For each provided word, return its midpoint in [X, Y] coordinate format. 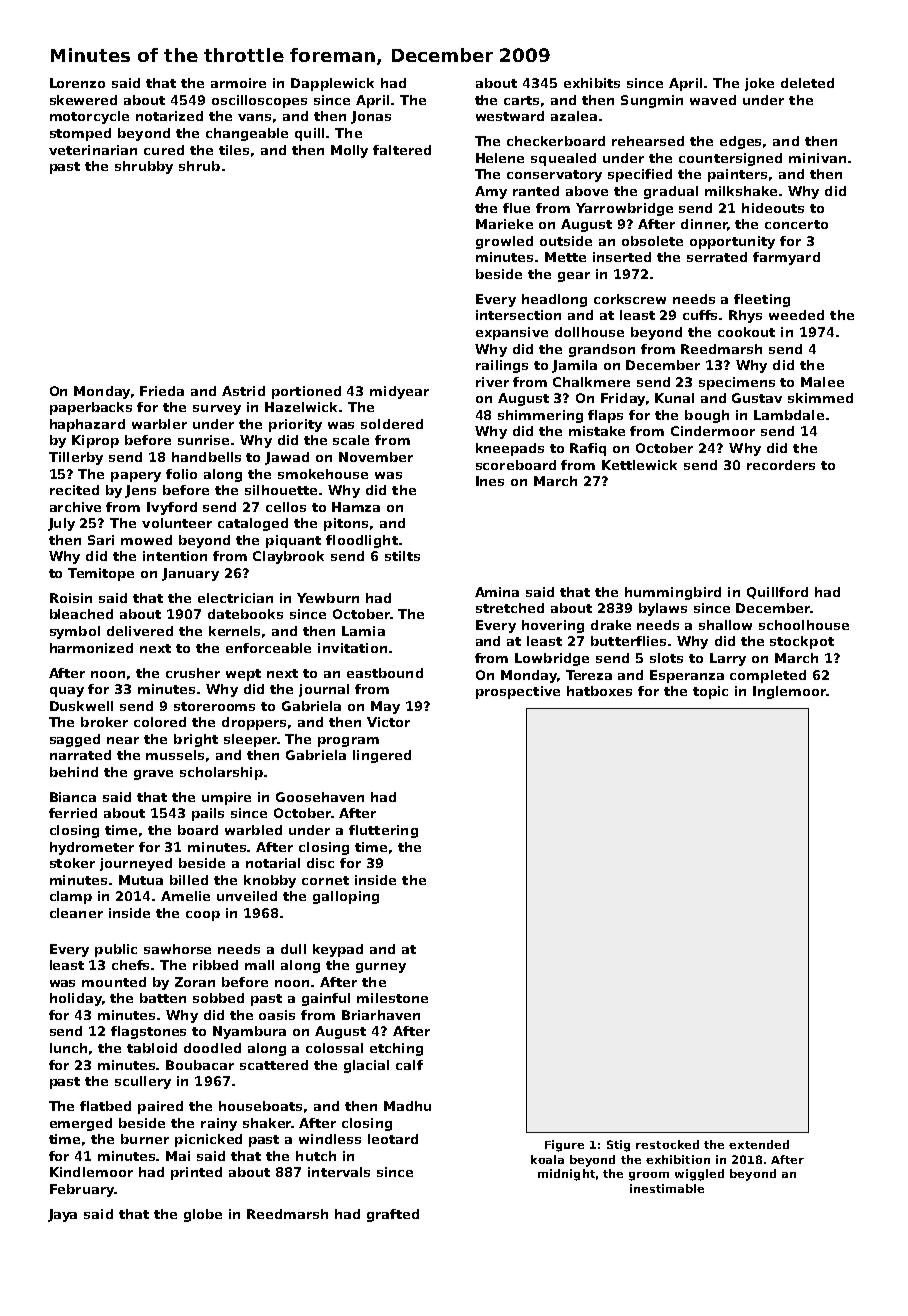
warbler [159, 424]
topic [710, 692]
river [492, 382]
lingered [382, 756]
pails [208, 814]
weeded [796, 315]
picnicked [208, 1140]
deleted [807, 83]
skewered [83, 100]
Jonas [371, 117]
